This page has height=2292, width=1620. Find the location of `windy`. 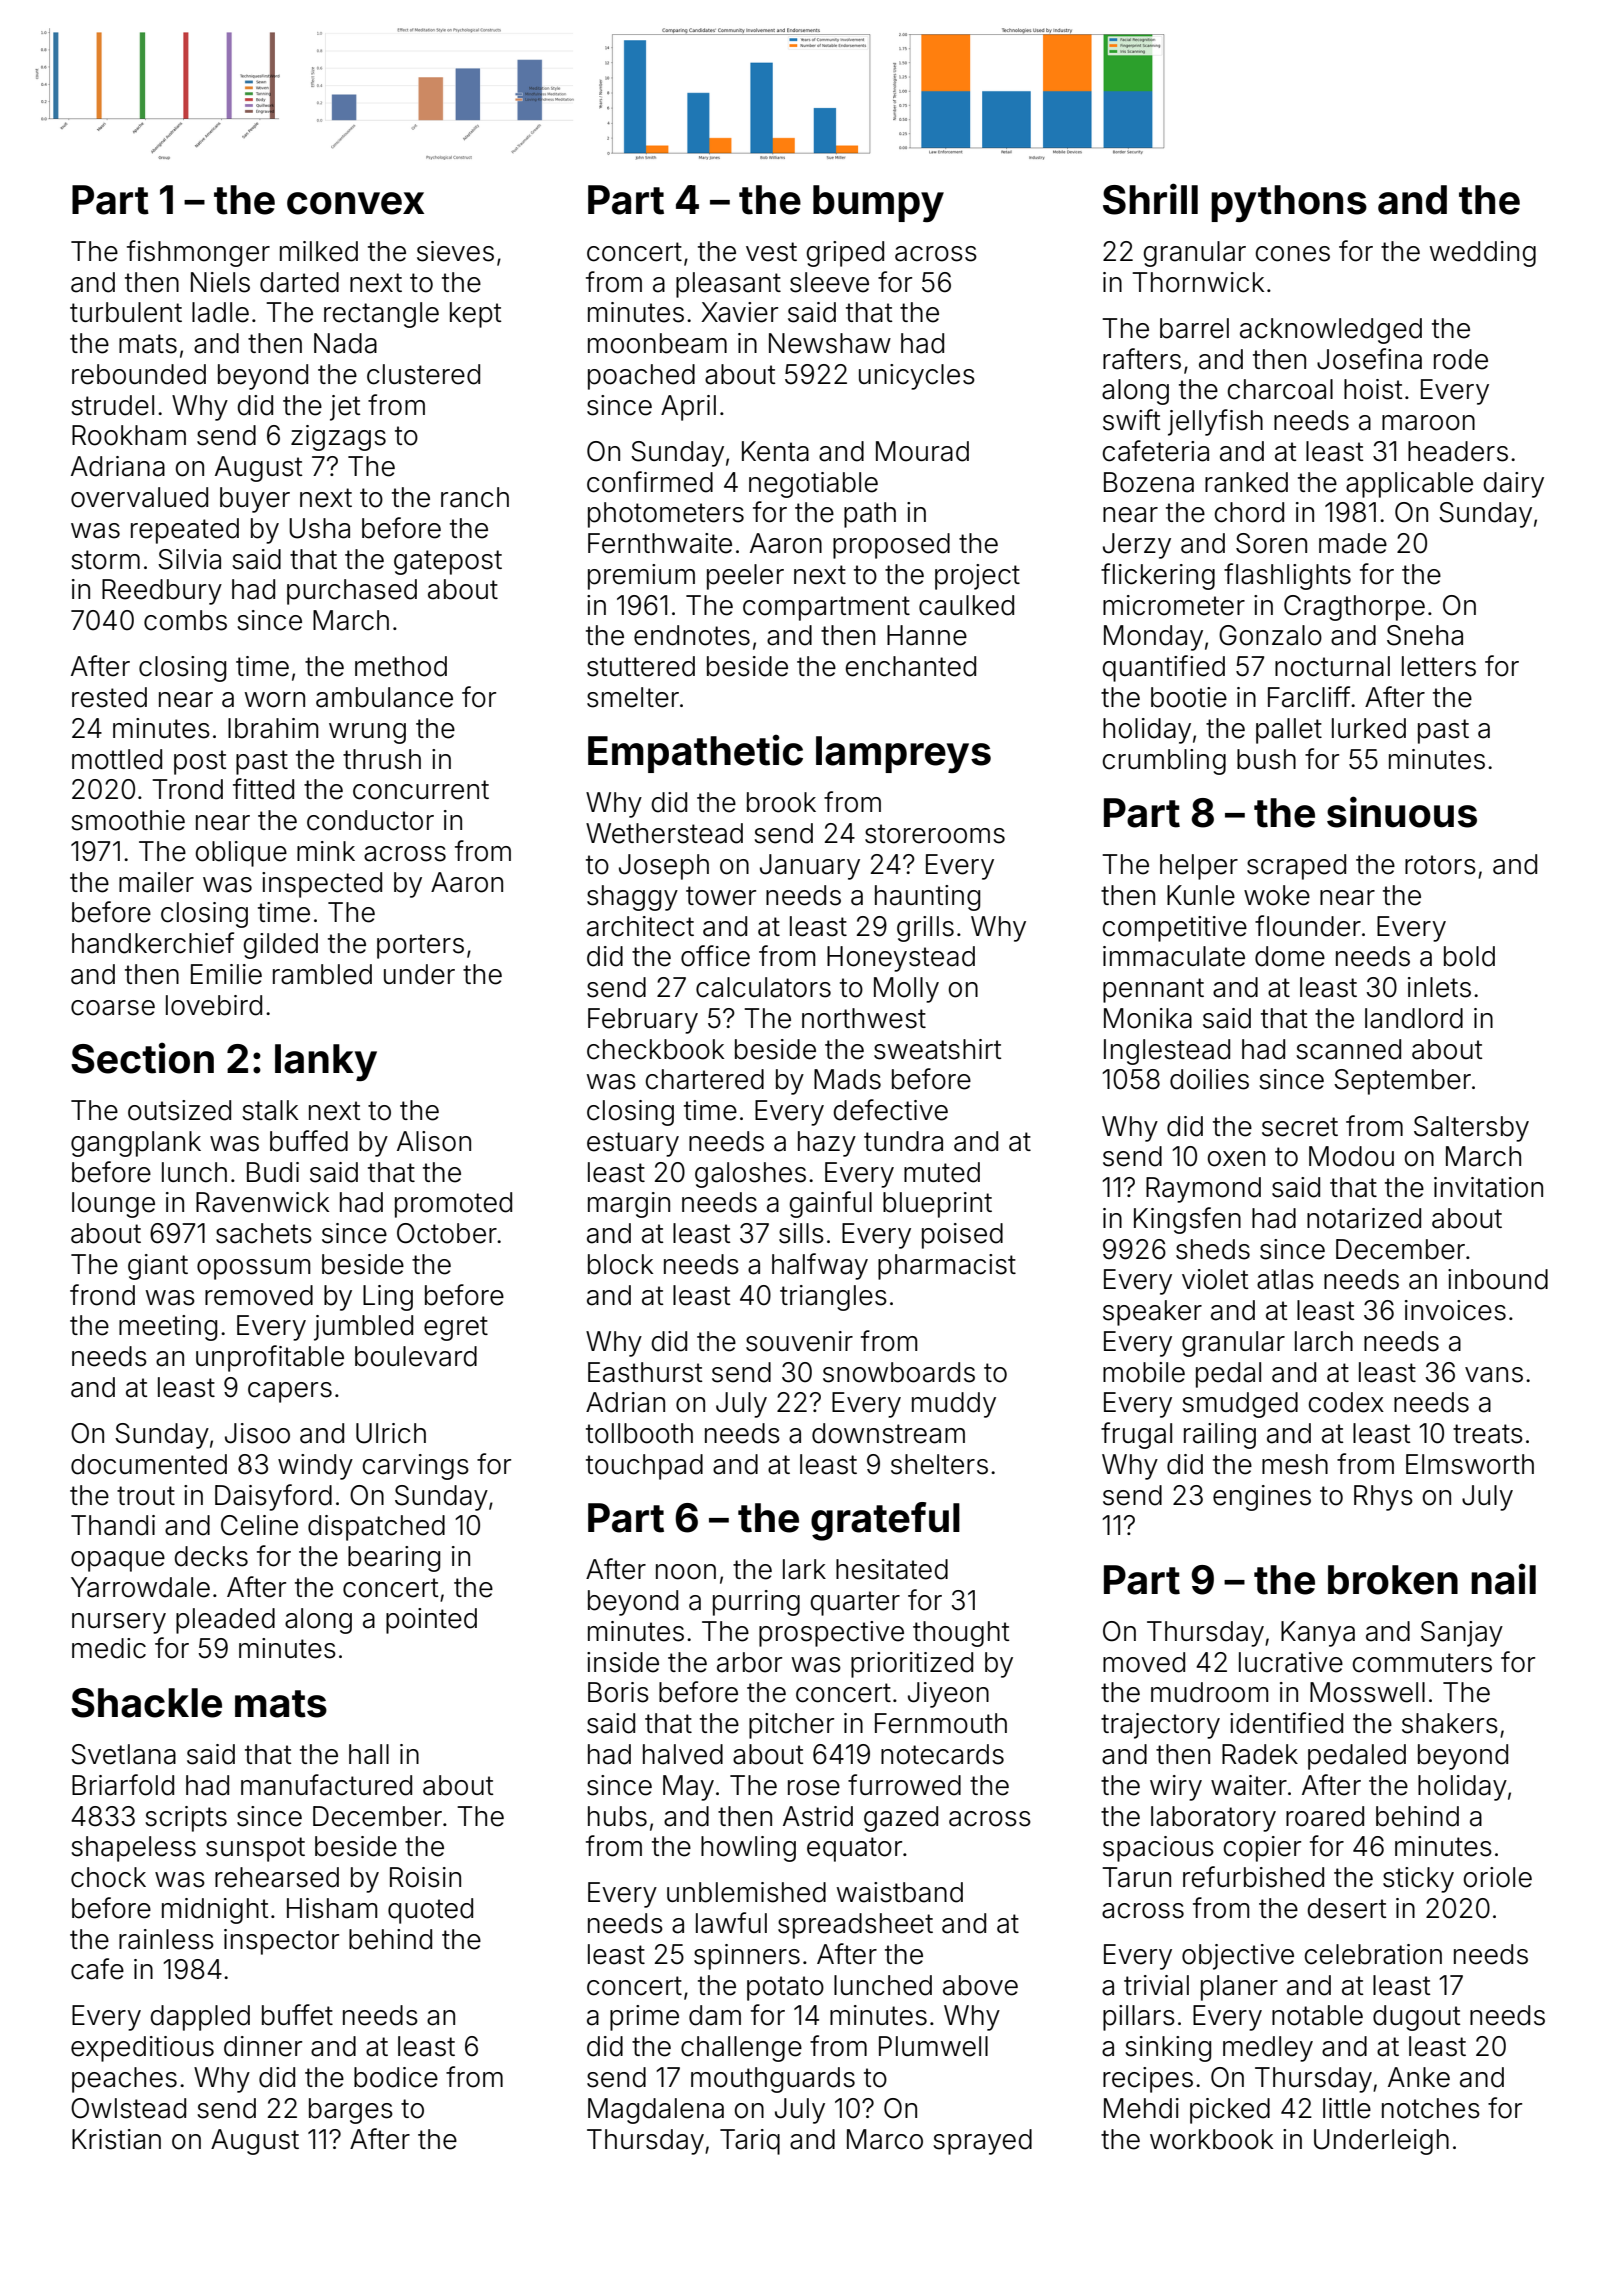

windy is located at coordinates (315, 1467).
